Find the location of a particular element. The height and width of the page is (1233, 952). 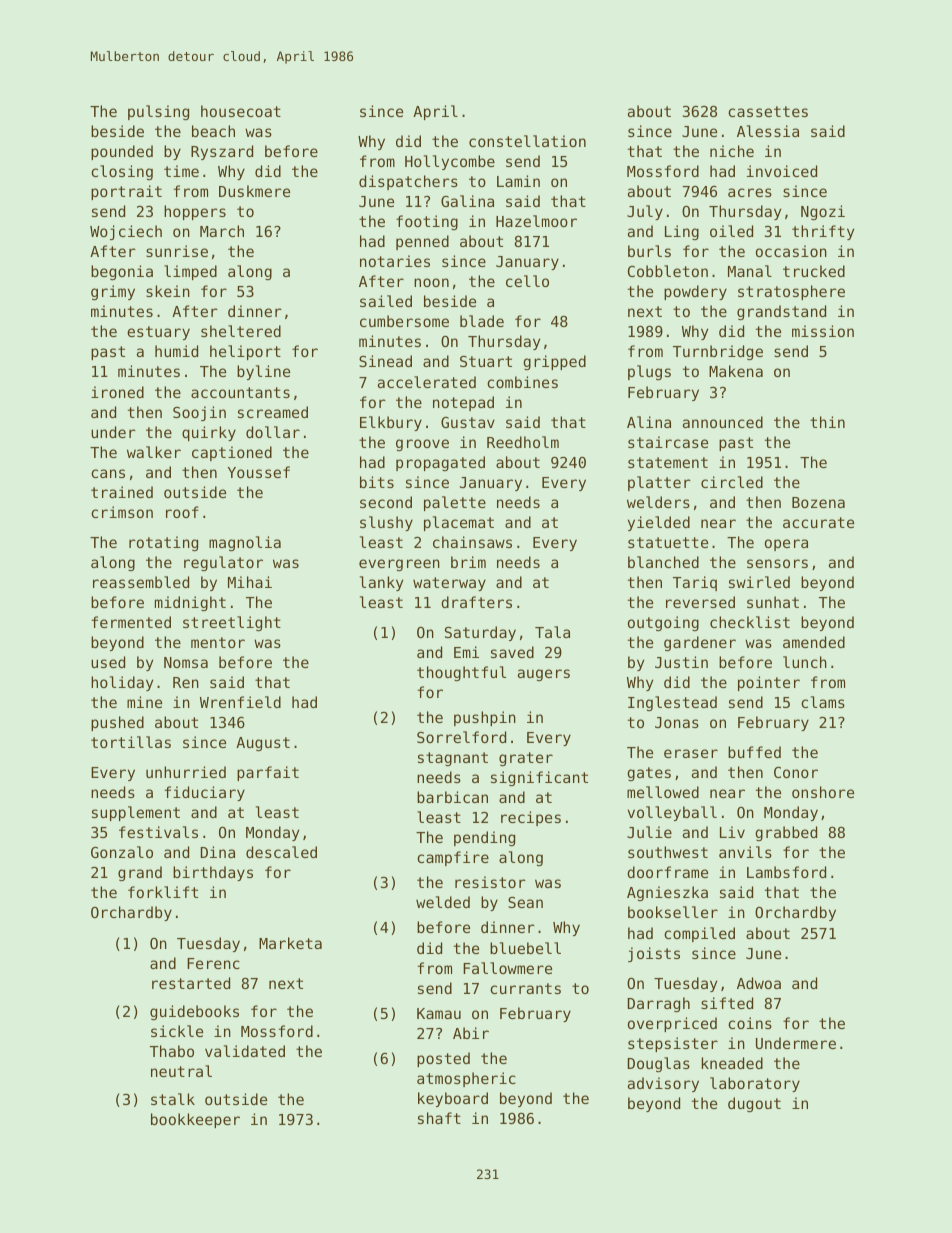

amended is located at coordinates (814, 642).
